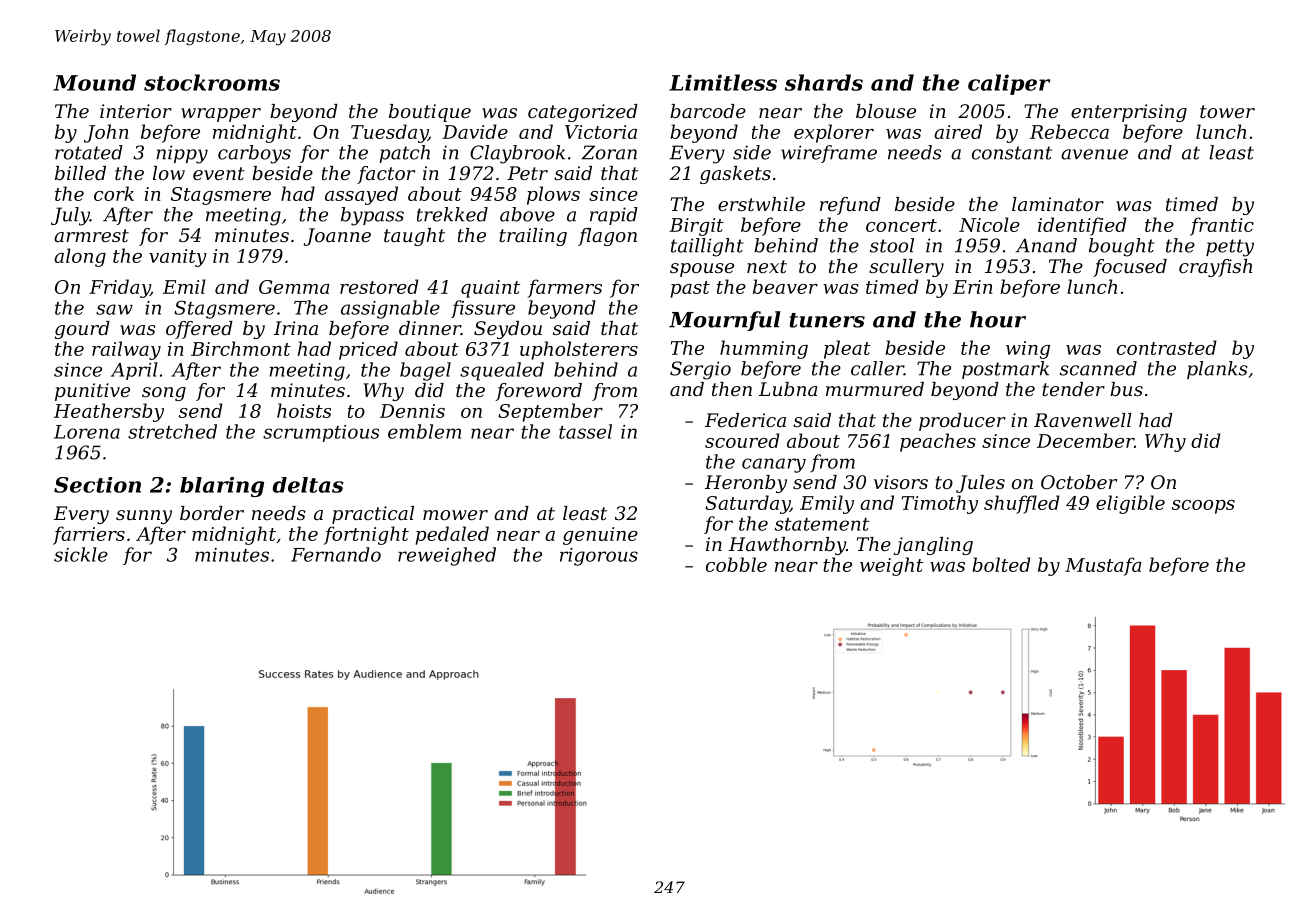 The width and height of the screenshot is (1308, 924). I want to click on sunny, so click(144, 517).
